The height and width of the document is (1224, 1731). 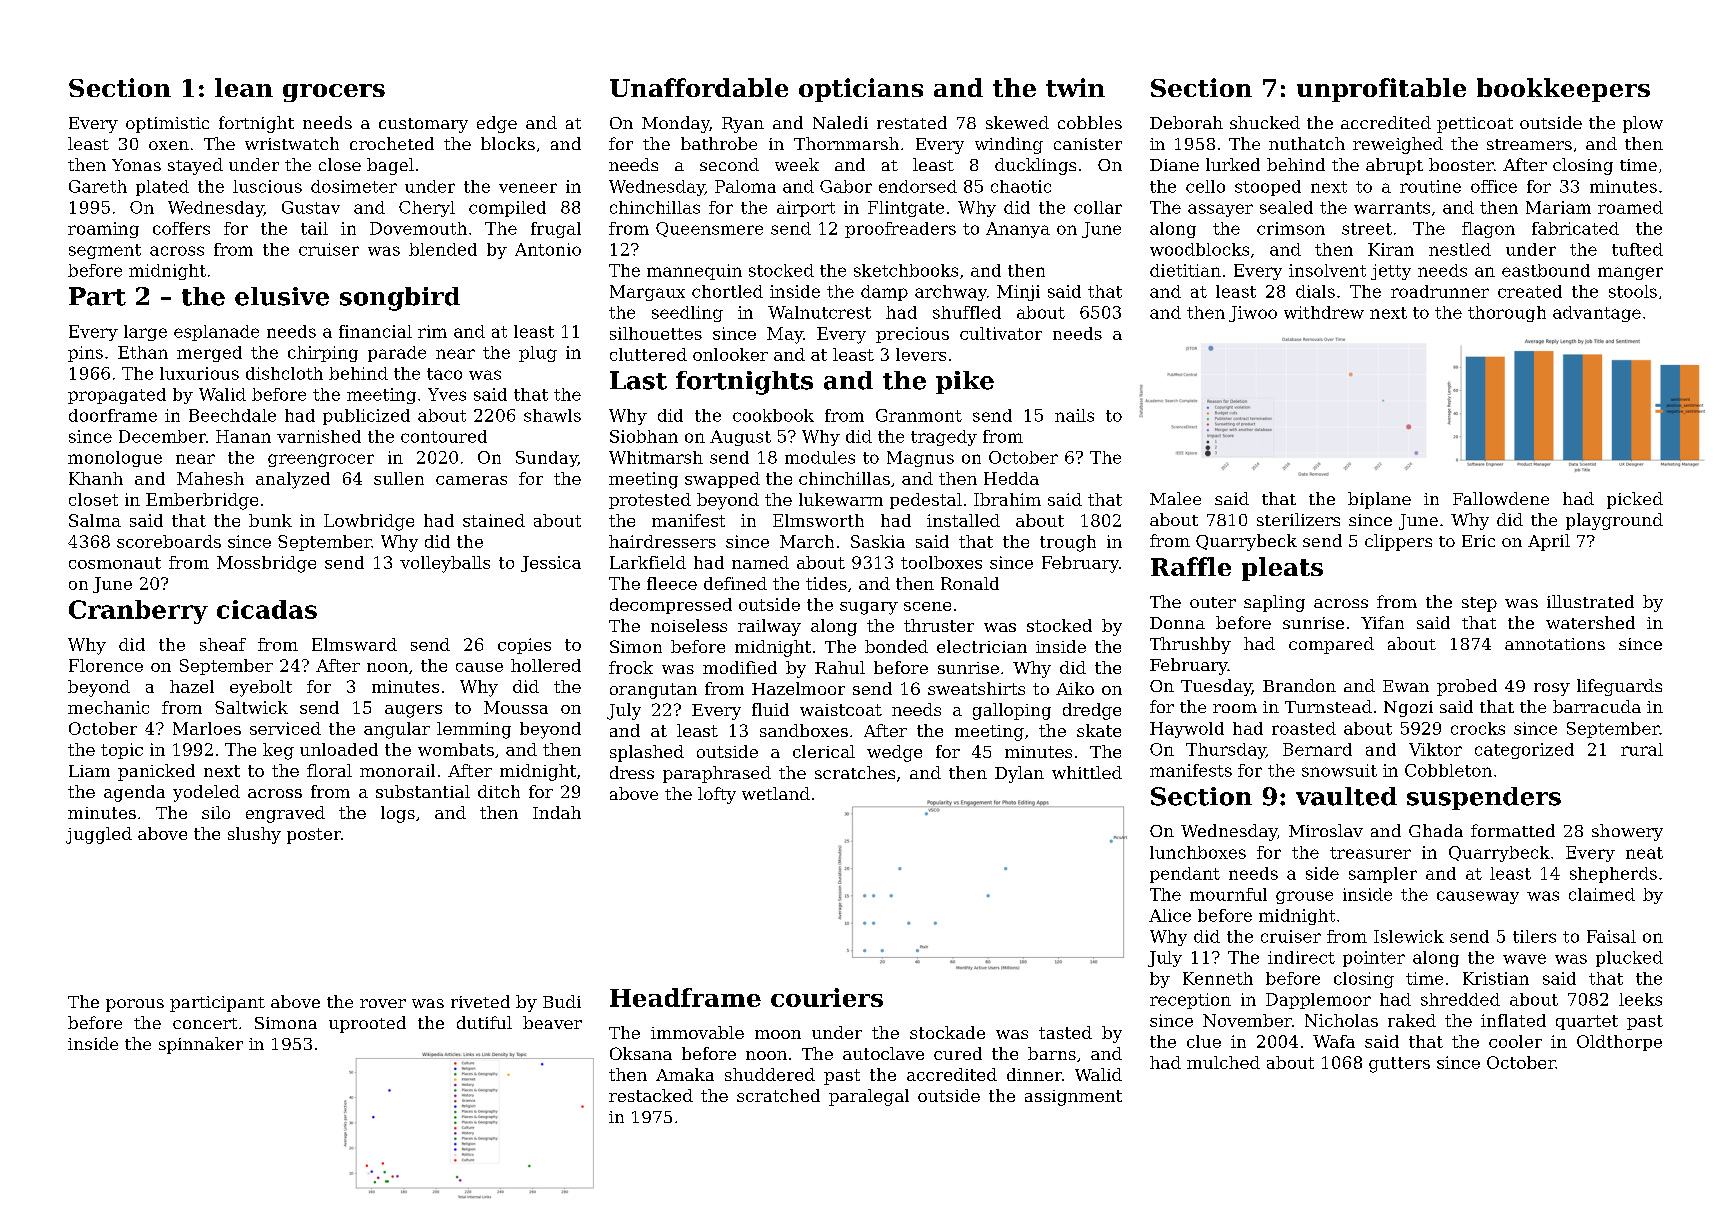 What do you see at coordinates (694, 272) in the document?
I see `mannequin` at bounding box center [694, 272].
